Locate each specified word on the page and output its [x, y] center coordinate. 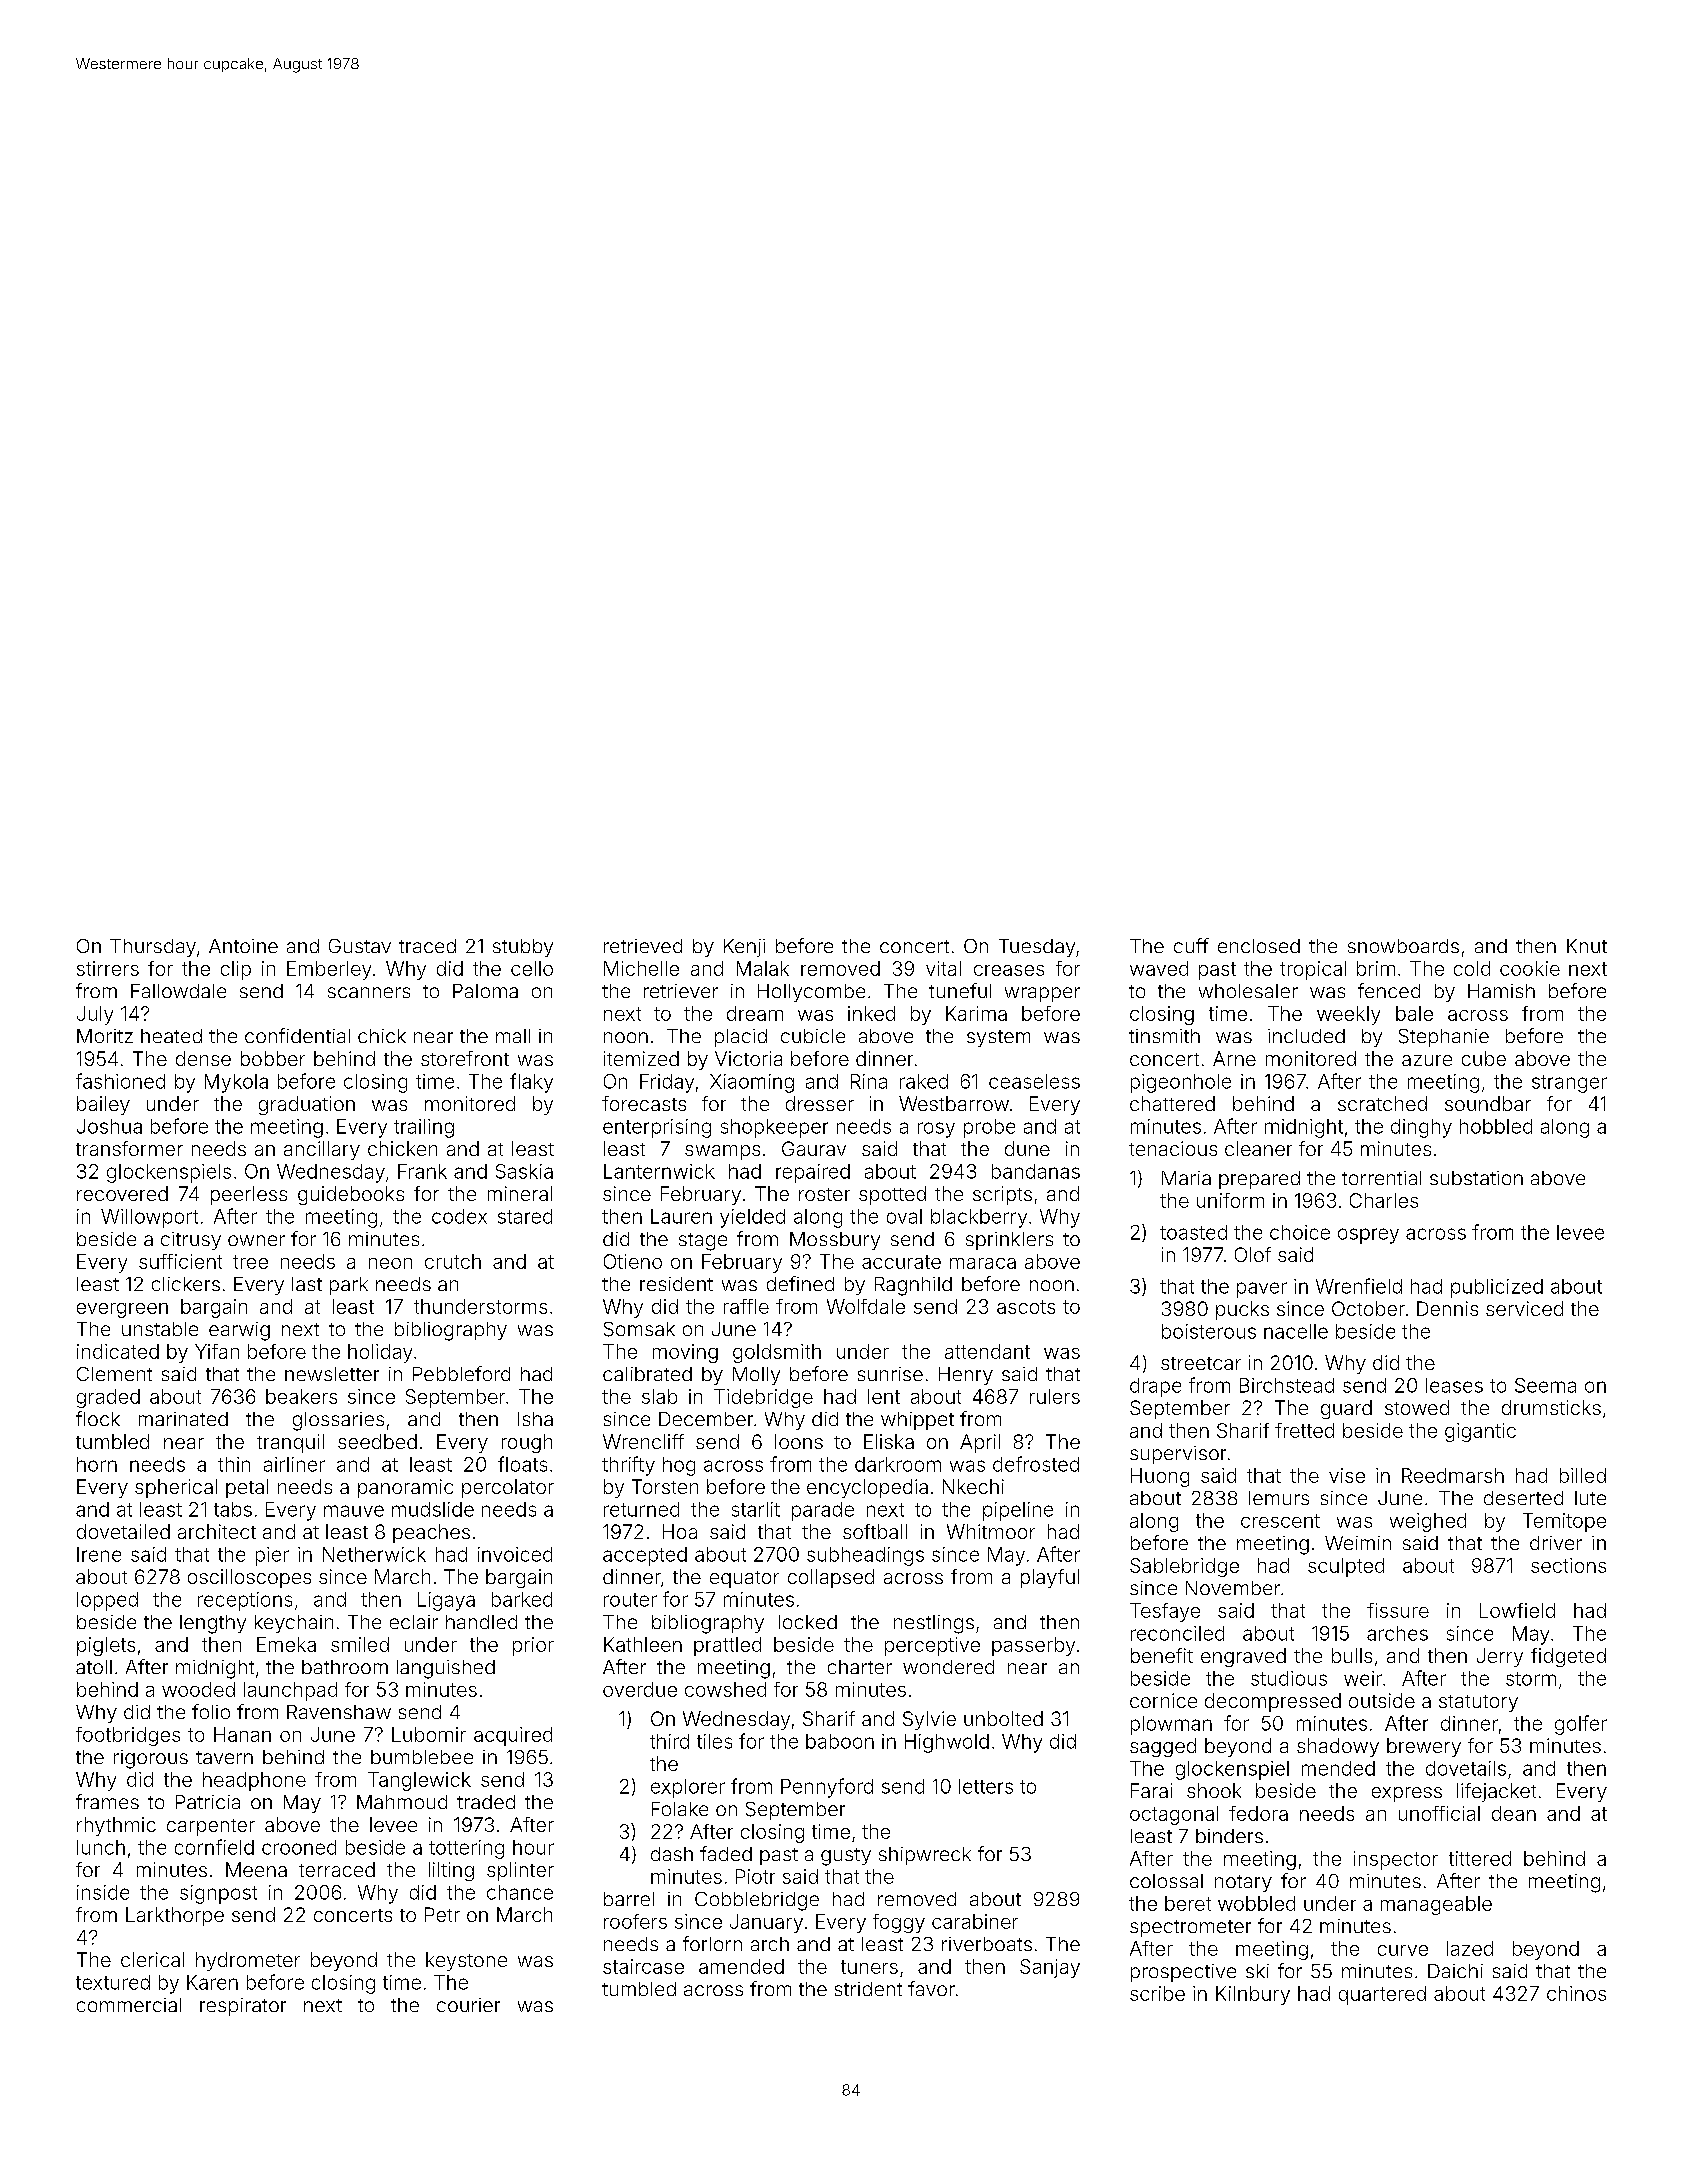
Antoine [243, 946]
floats [522, 1464]
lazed [1470, 1948]
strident [868, 1989]
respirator [243, 2007]
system [998, 1038]
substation [1476, 1178]
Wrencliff [643, 1441]
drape [1155, 1387]
